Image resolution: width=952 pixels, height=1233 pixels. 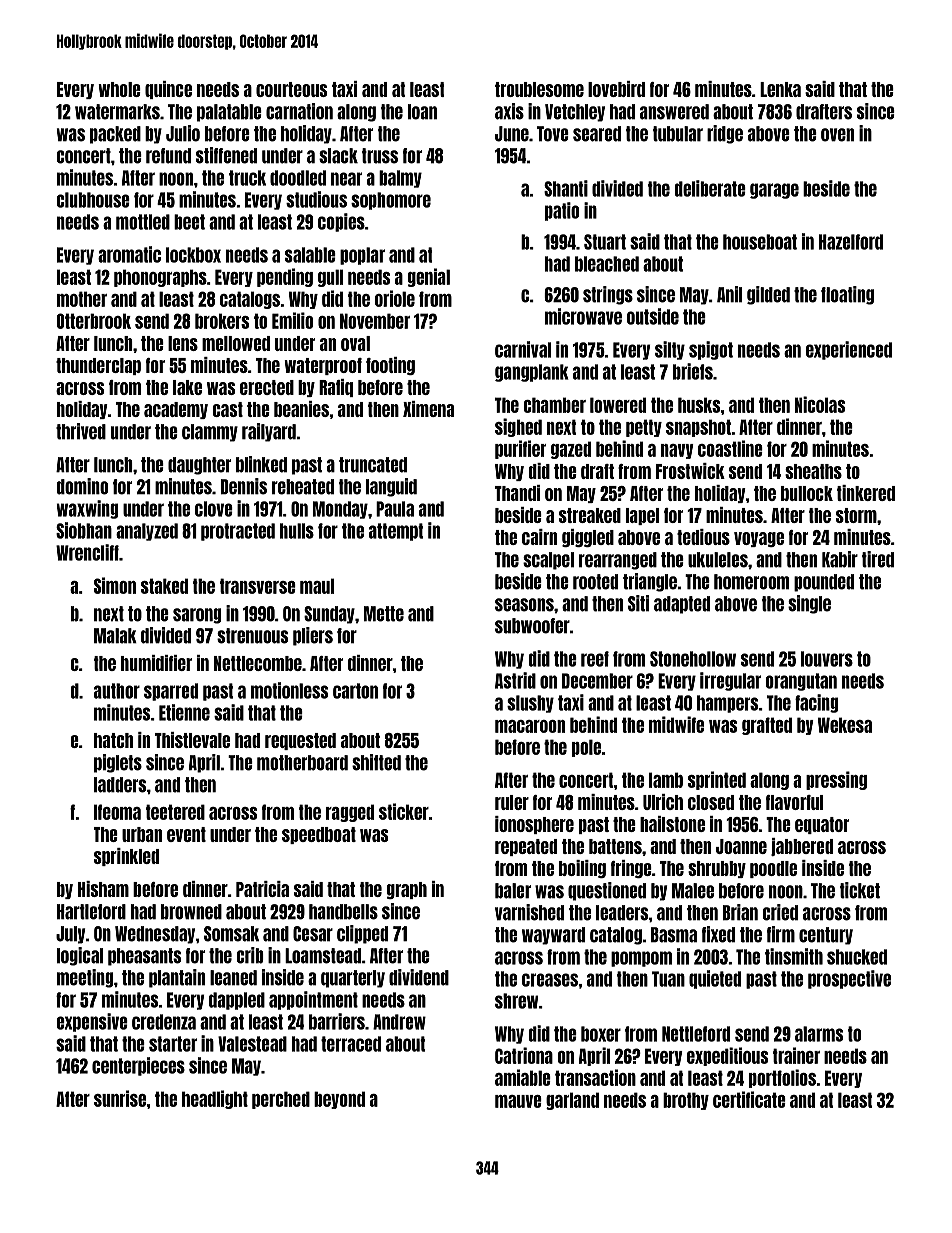 What do you see at coordinates (120, 1098) in the screenshot?
I see `sunrise` at bounding box center [120, 1098].
